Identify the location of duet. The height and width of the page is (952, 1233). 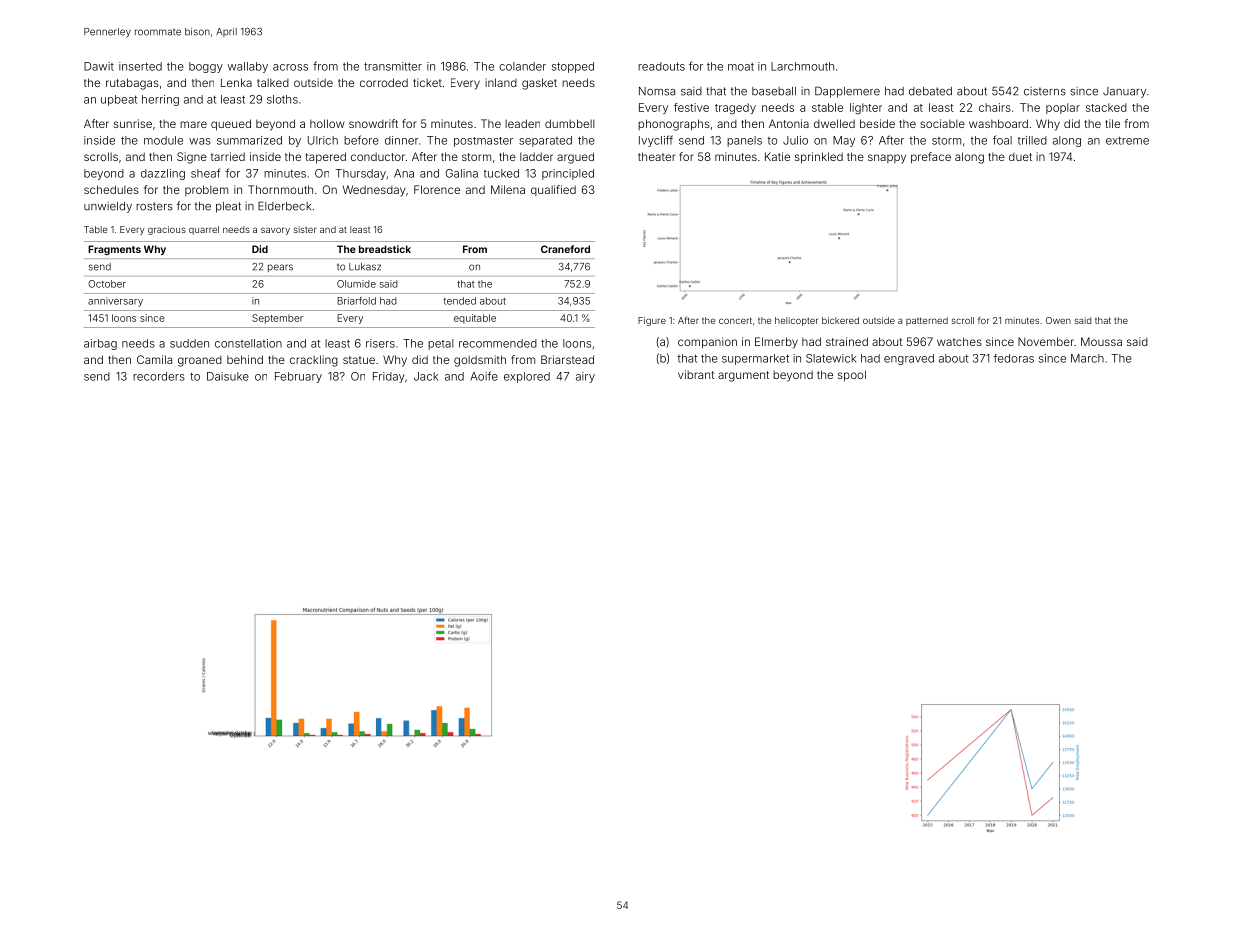
(1020, 157).
